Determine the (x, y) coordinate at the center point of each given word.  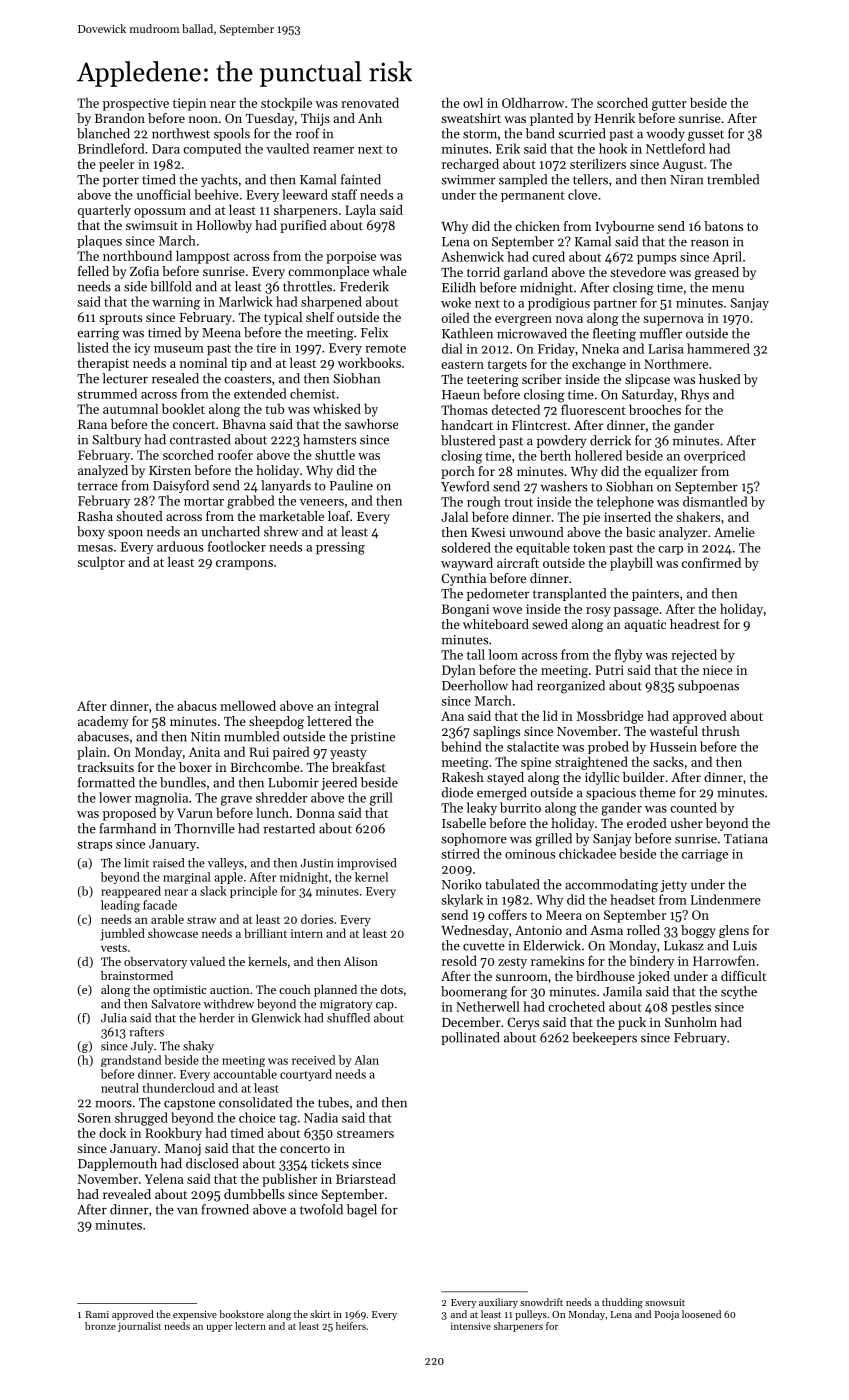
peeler (117, 165)
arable (167, 919)
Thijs (315, 119)
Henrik (615, 118)
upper (219, 1328)
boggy (698, 931)
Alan (366, 1060)
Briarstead (366, 1179)
